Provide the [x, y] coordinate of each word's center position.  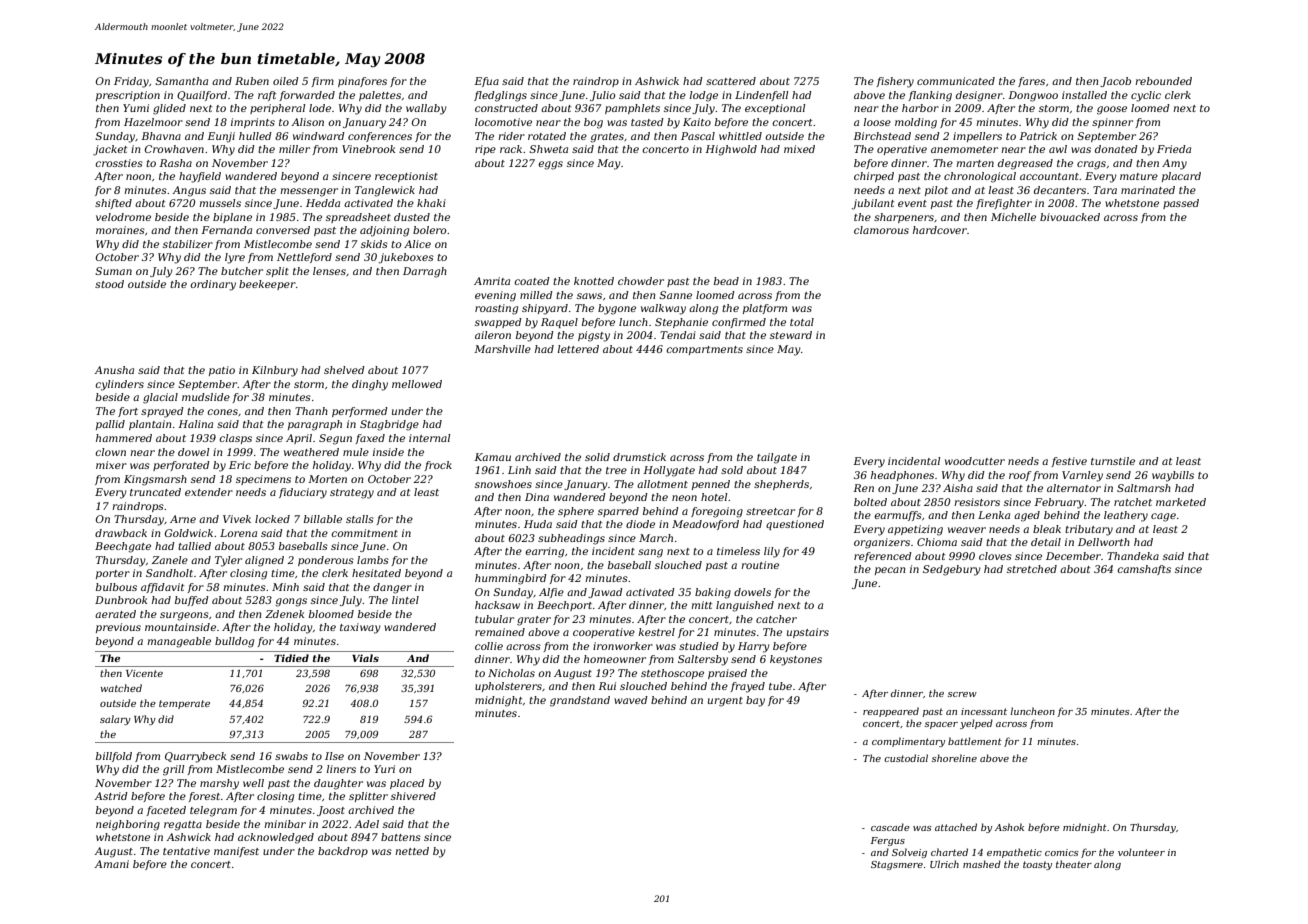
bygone [617, 309]
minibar [285, 824]
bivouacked [1070, 217]
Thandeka [1133, 556]
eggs [550, 165]
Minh [285, 587]
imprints [253, 123]
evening [495, 296]
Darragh [425, 272]
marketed [1181, 502]
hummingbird [511, 579]
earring [544, 552]
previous [118, 628]
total [802, 322]
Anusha [114, 370]
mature [1139, 176]
